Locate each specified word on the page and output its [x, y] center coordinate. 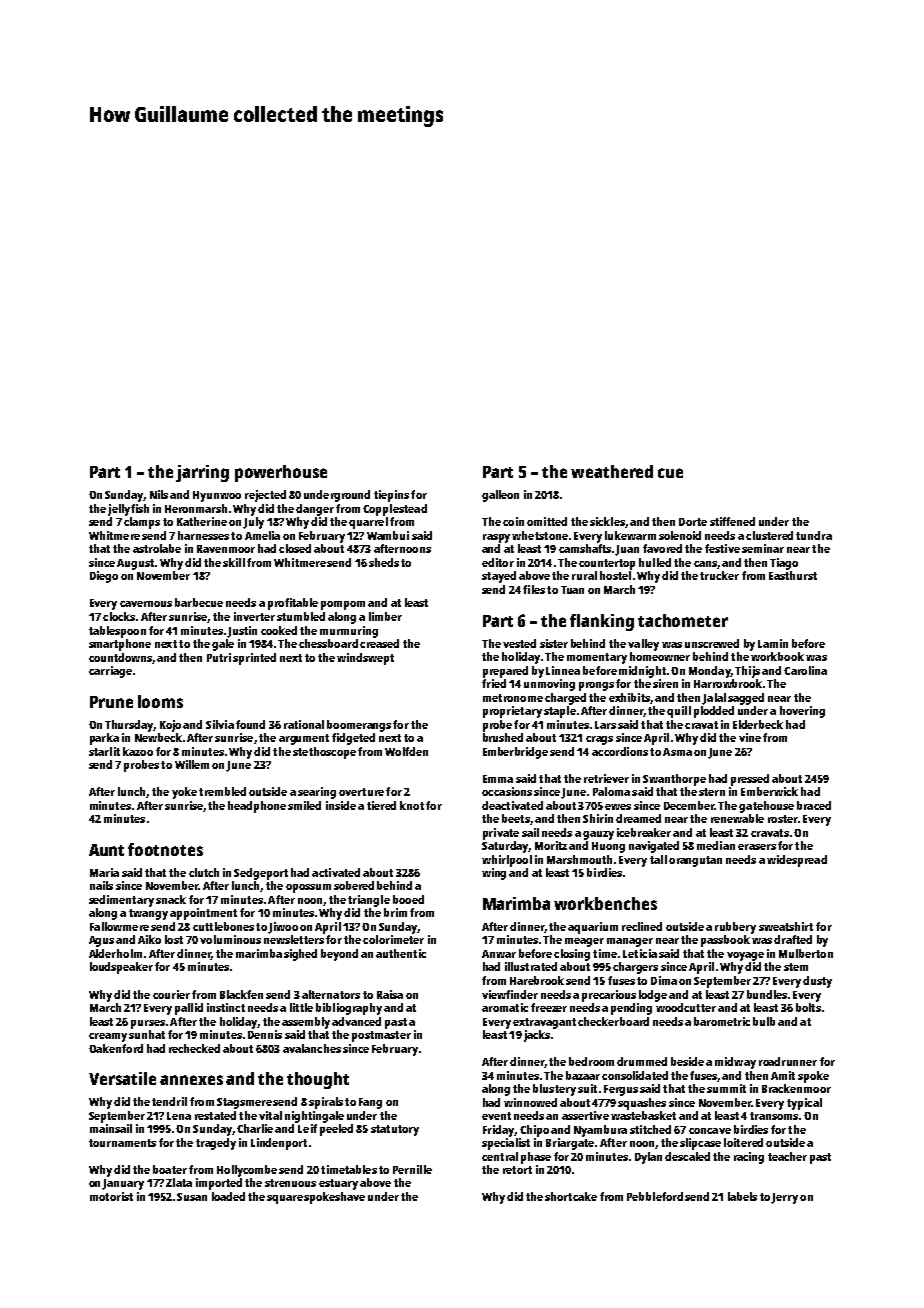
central [500, 1156]
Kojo [170, 726]
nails [101, 885]
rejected [265, 496]
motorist [111, 1196]
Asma [677, 752]
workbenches [605, 903]
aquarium [593, 928]
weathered [612, 471]
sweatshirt [786, 926]
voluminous [230, 939]
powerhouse [281, 473]
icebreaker [644, 832]
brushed [503, 737]
